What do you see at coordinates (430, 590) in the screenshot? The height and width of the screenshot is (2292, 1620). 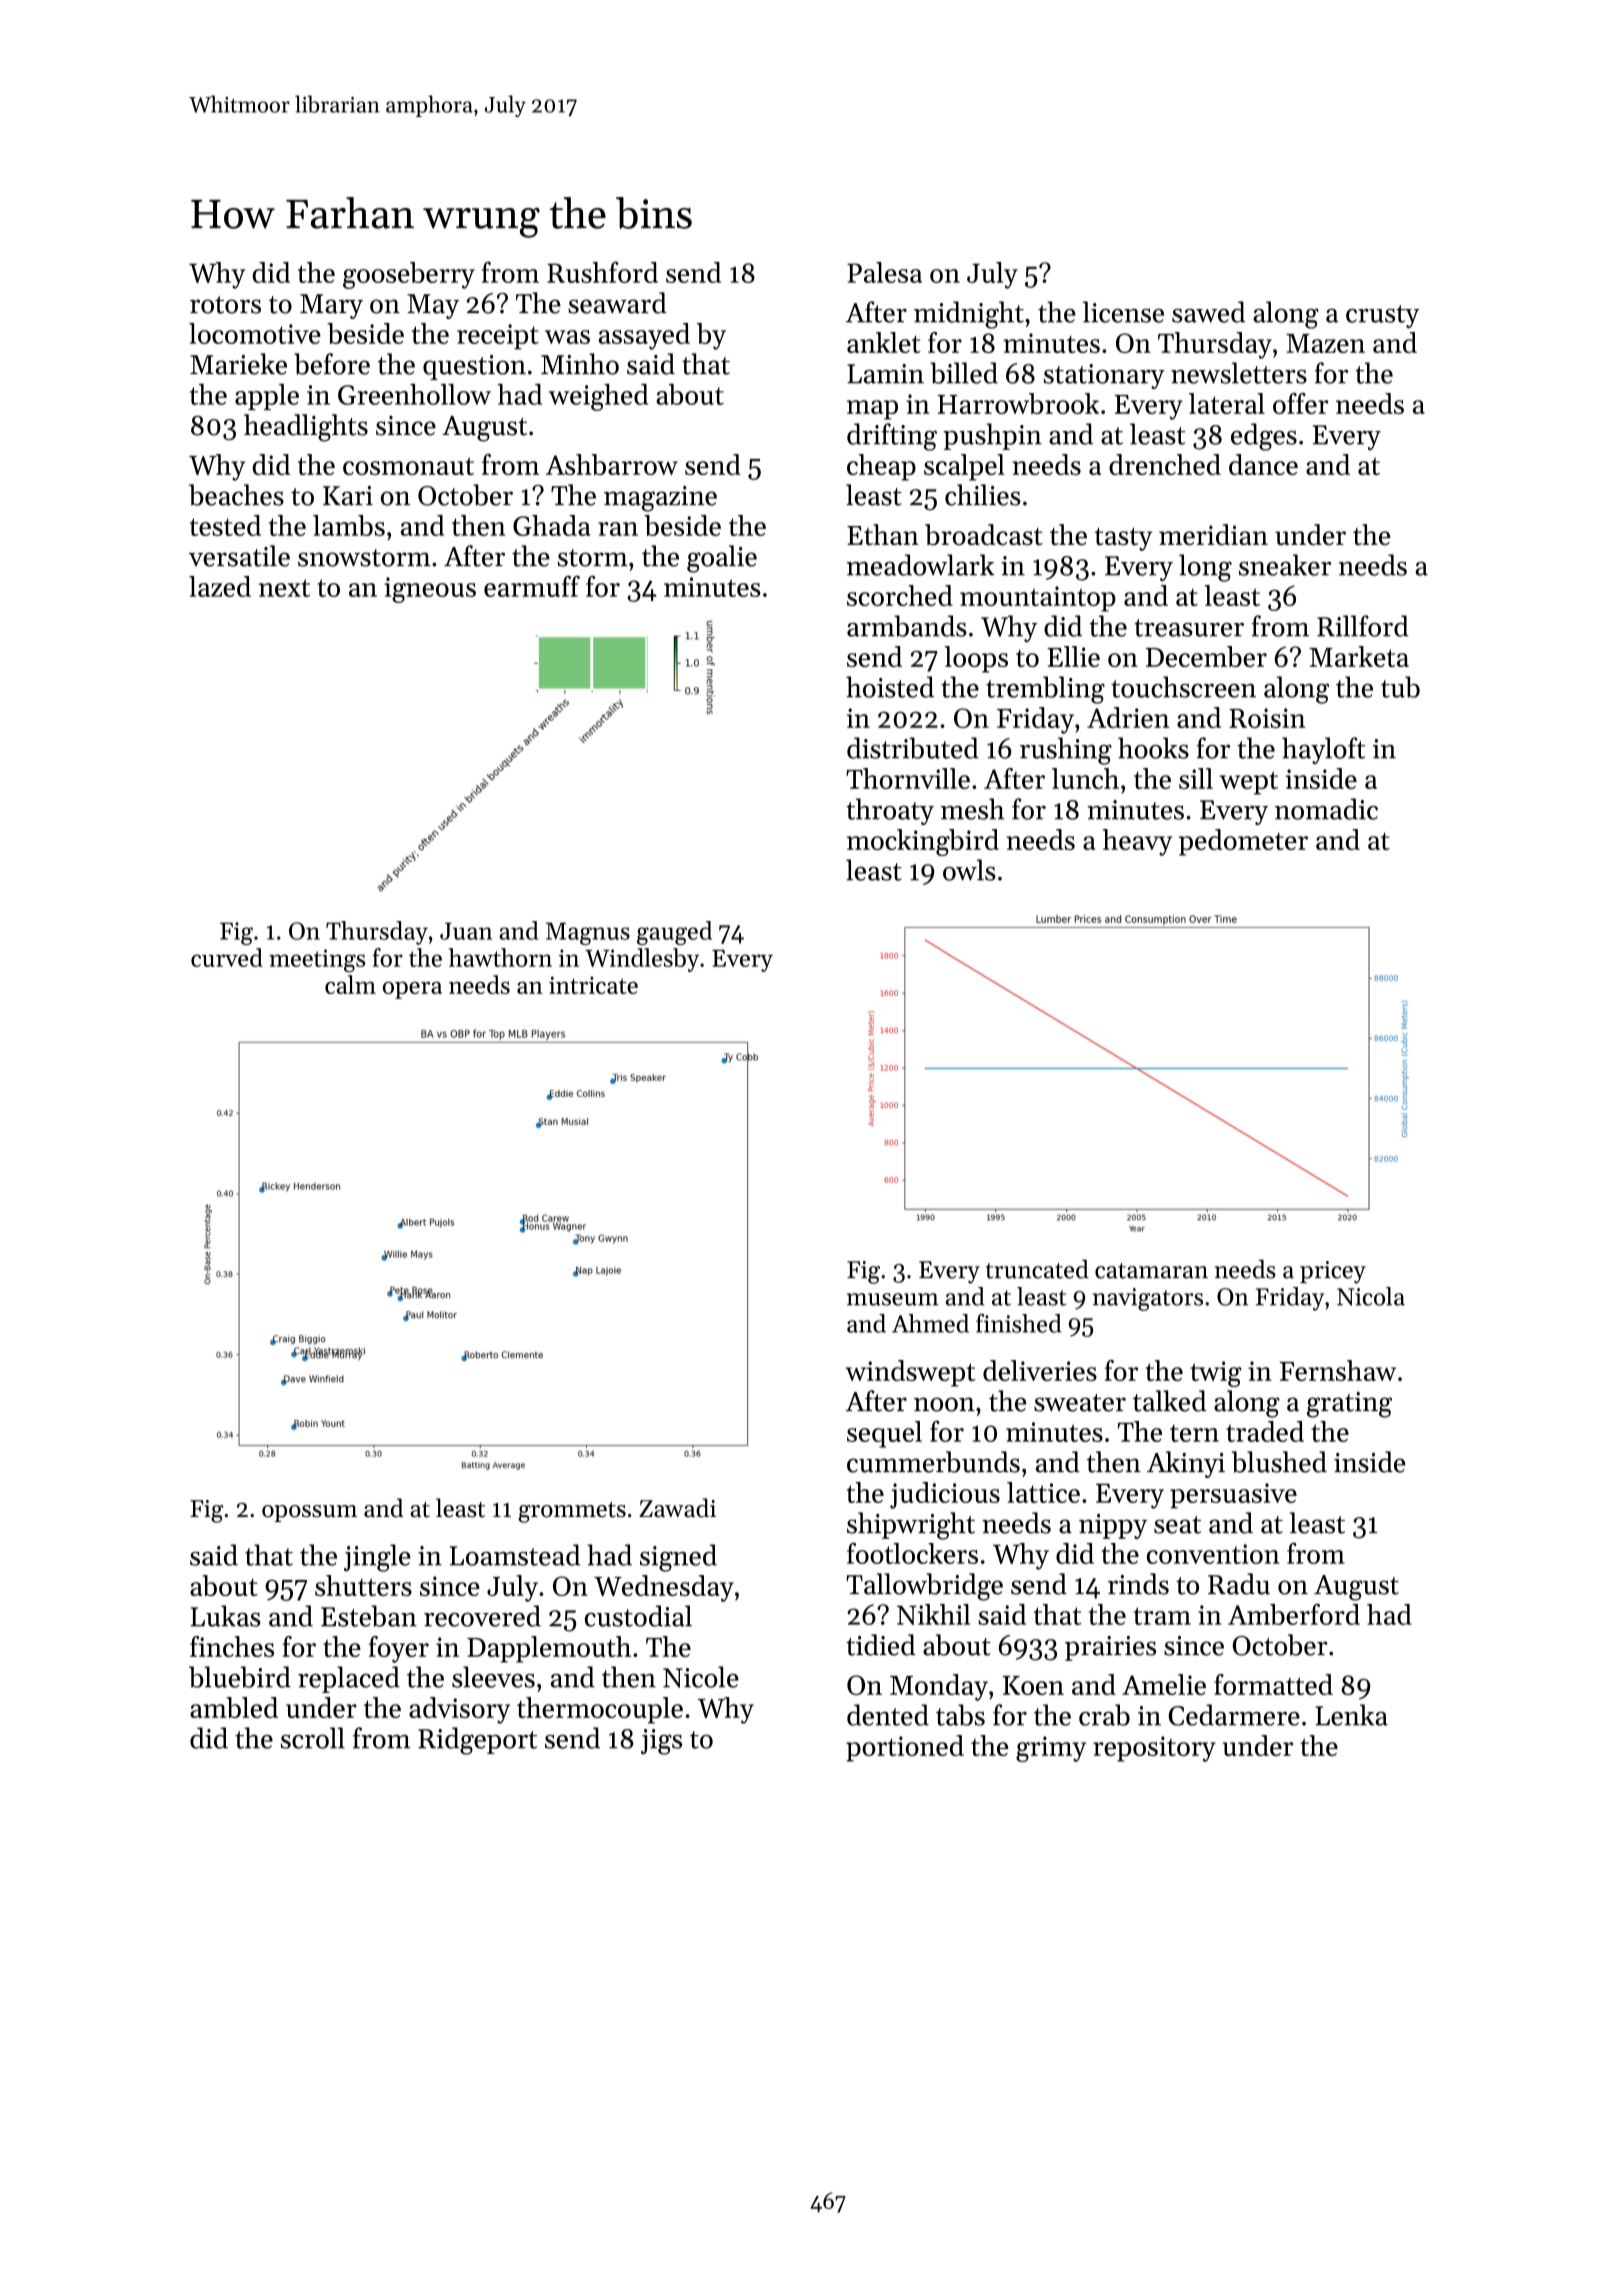 I see `igneous` at bounding box center [430, 590].
